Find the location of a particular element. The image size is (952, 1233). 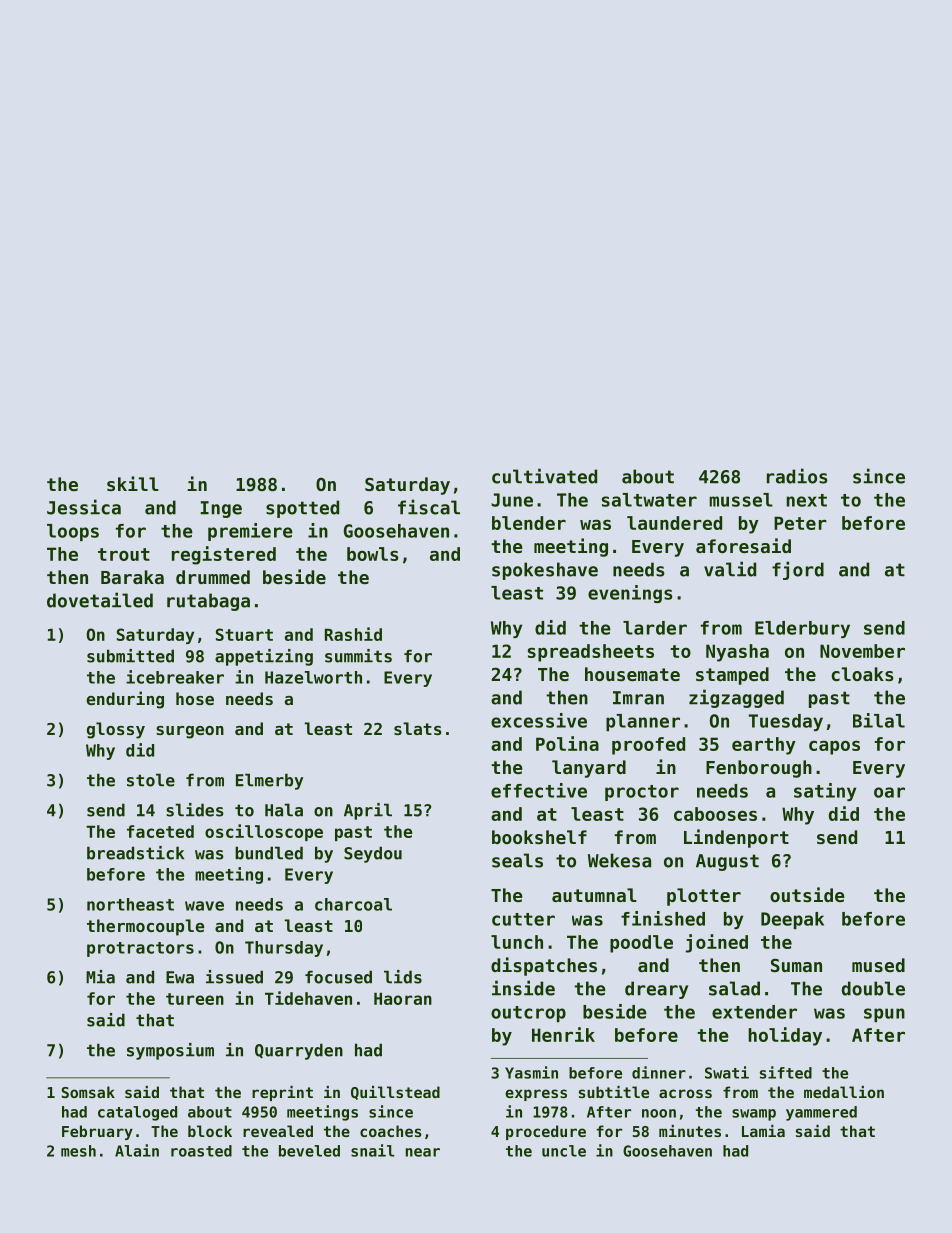

radios is located at coordinates (797, 476).
